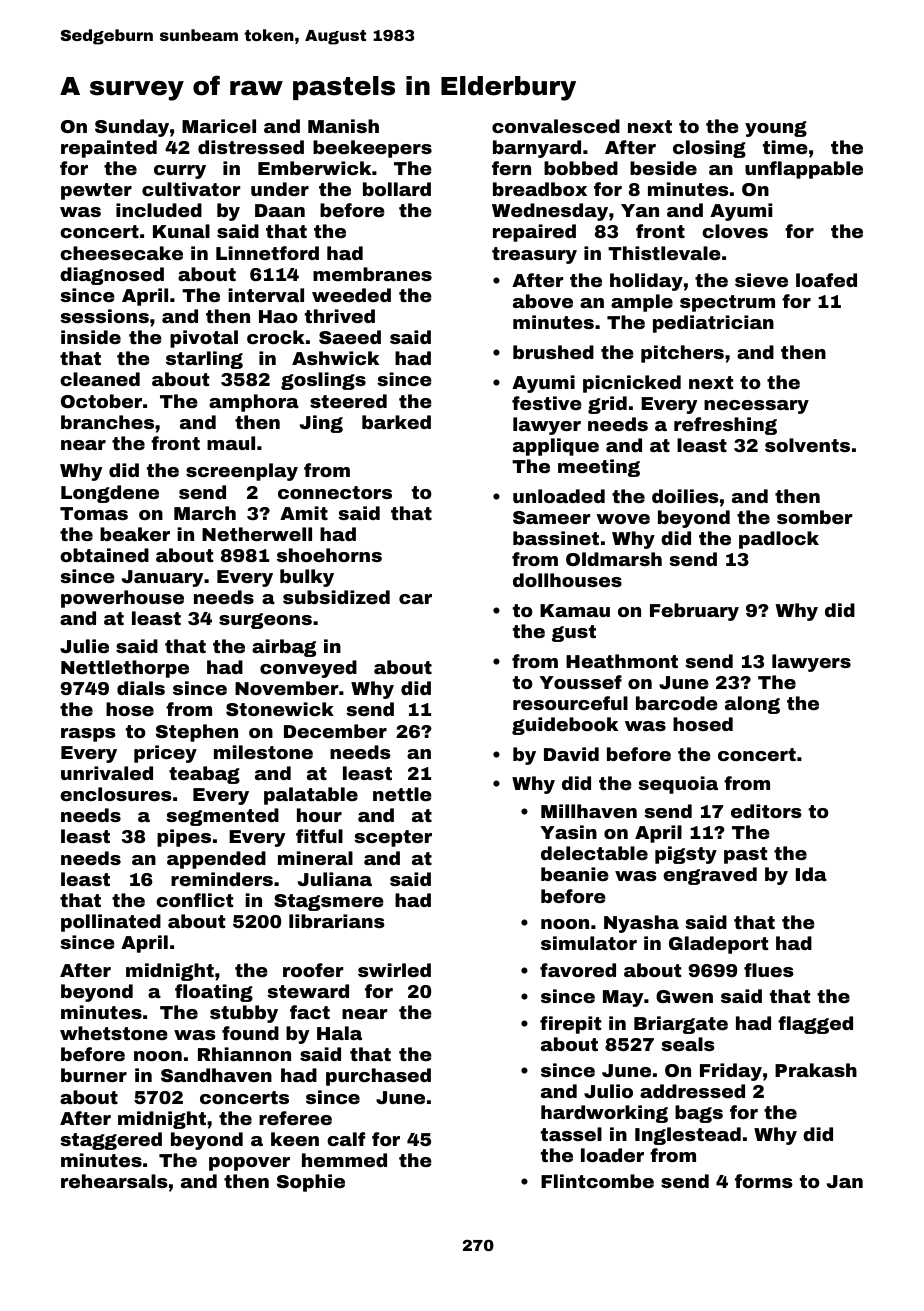 Image resolution: width=924 pixels, height=1311 pixels. What do you see at coordinates (826, 280) in the page?
I see `loafed` at bounding box center [826, 280].
